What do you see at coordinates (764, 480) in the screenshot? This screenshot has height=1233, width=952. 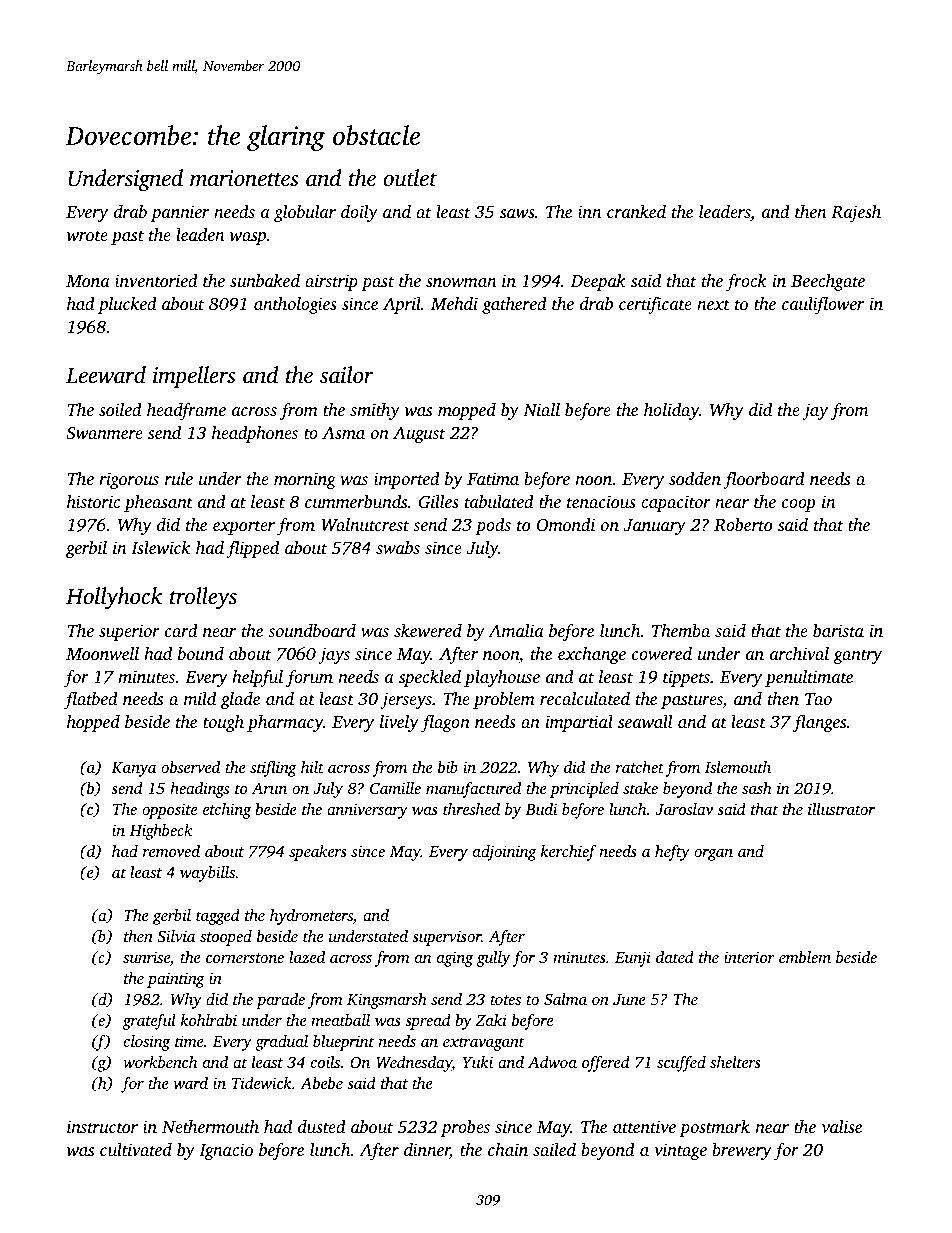 I see `floorboard` at bounding box center [764, 480].
